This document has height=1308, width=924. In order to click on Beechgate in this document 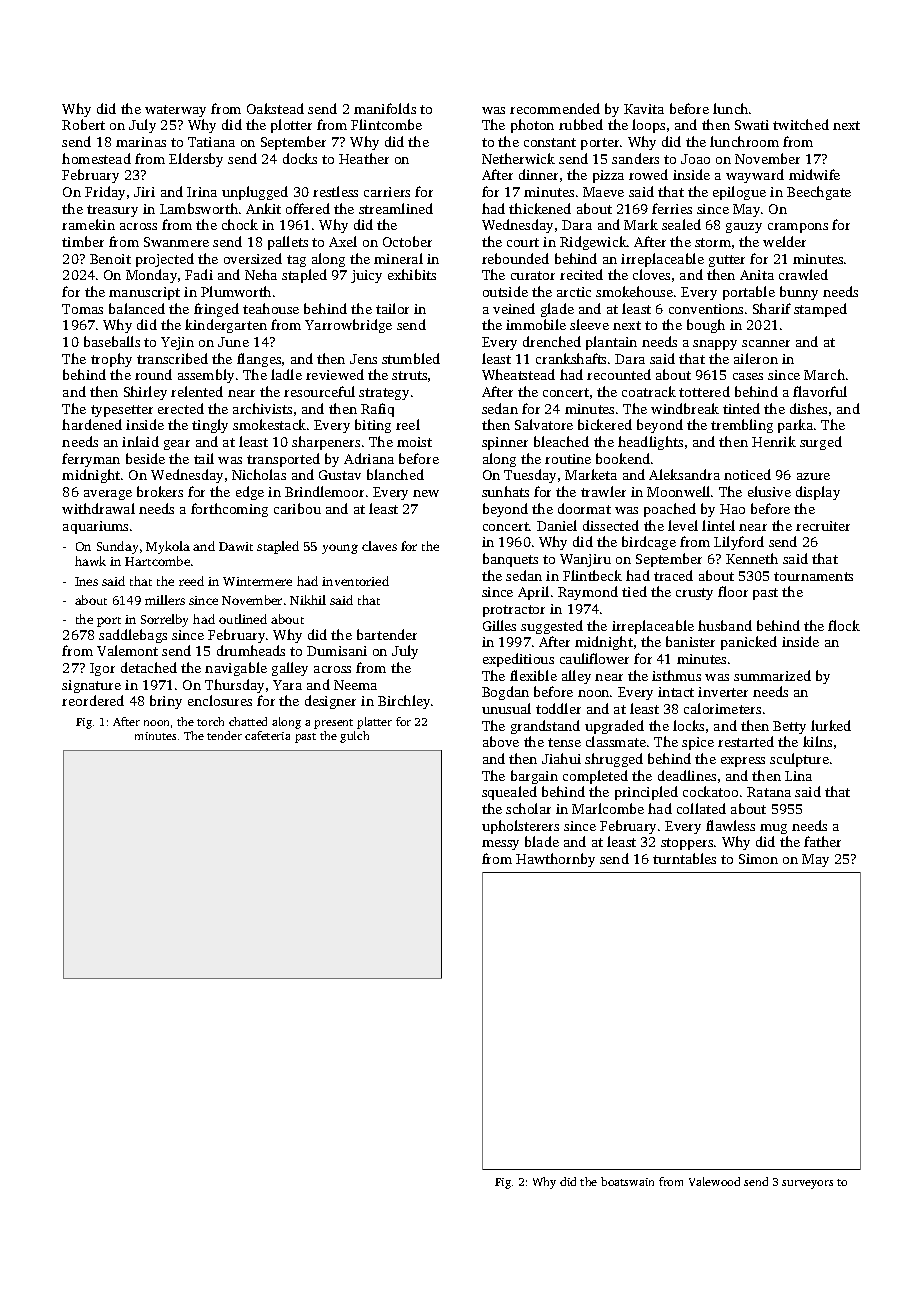, I will do `click(819, 193)`.
